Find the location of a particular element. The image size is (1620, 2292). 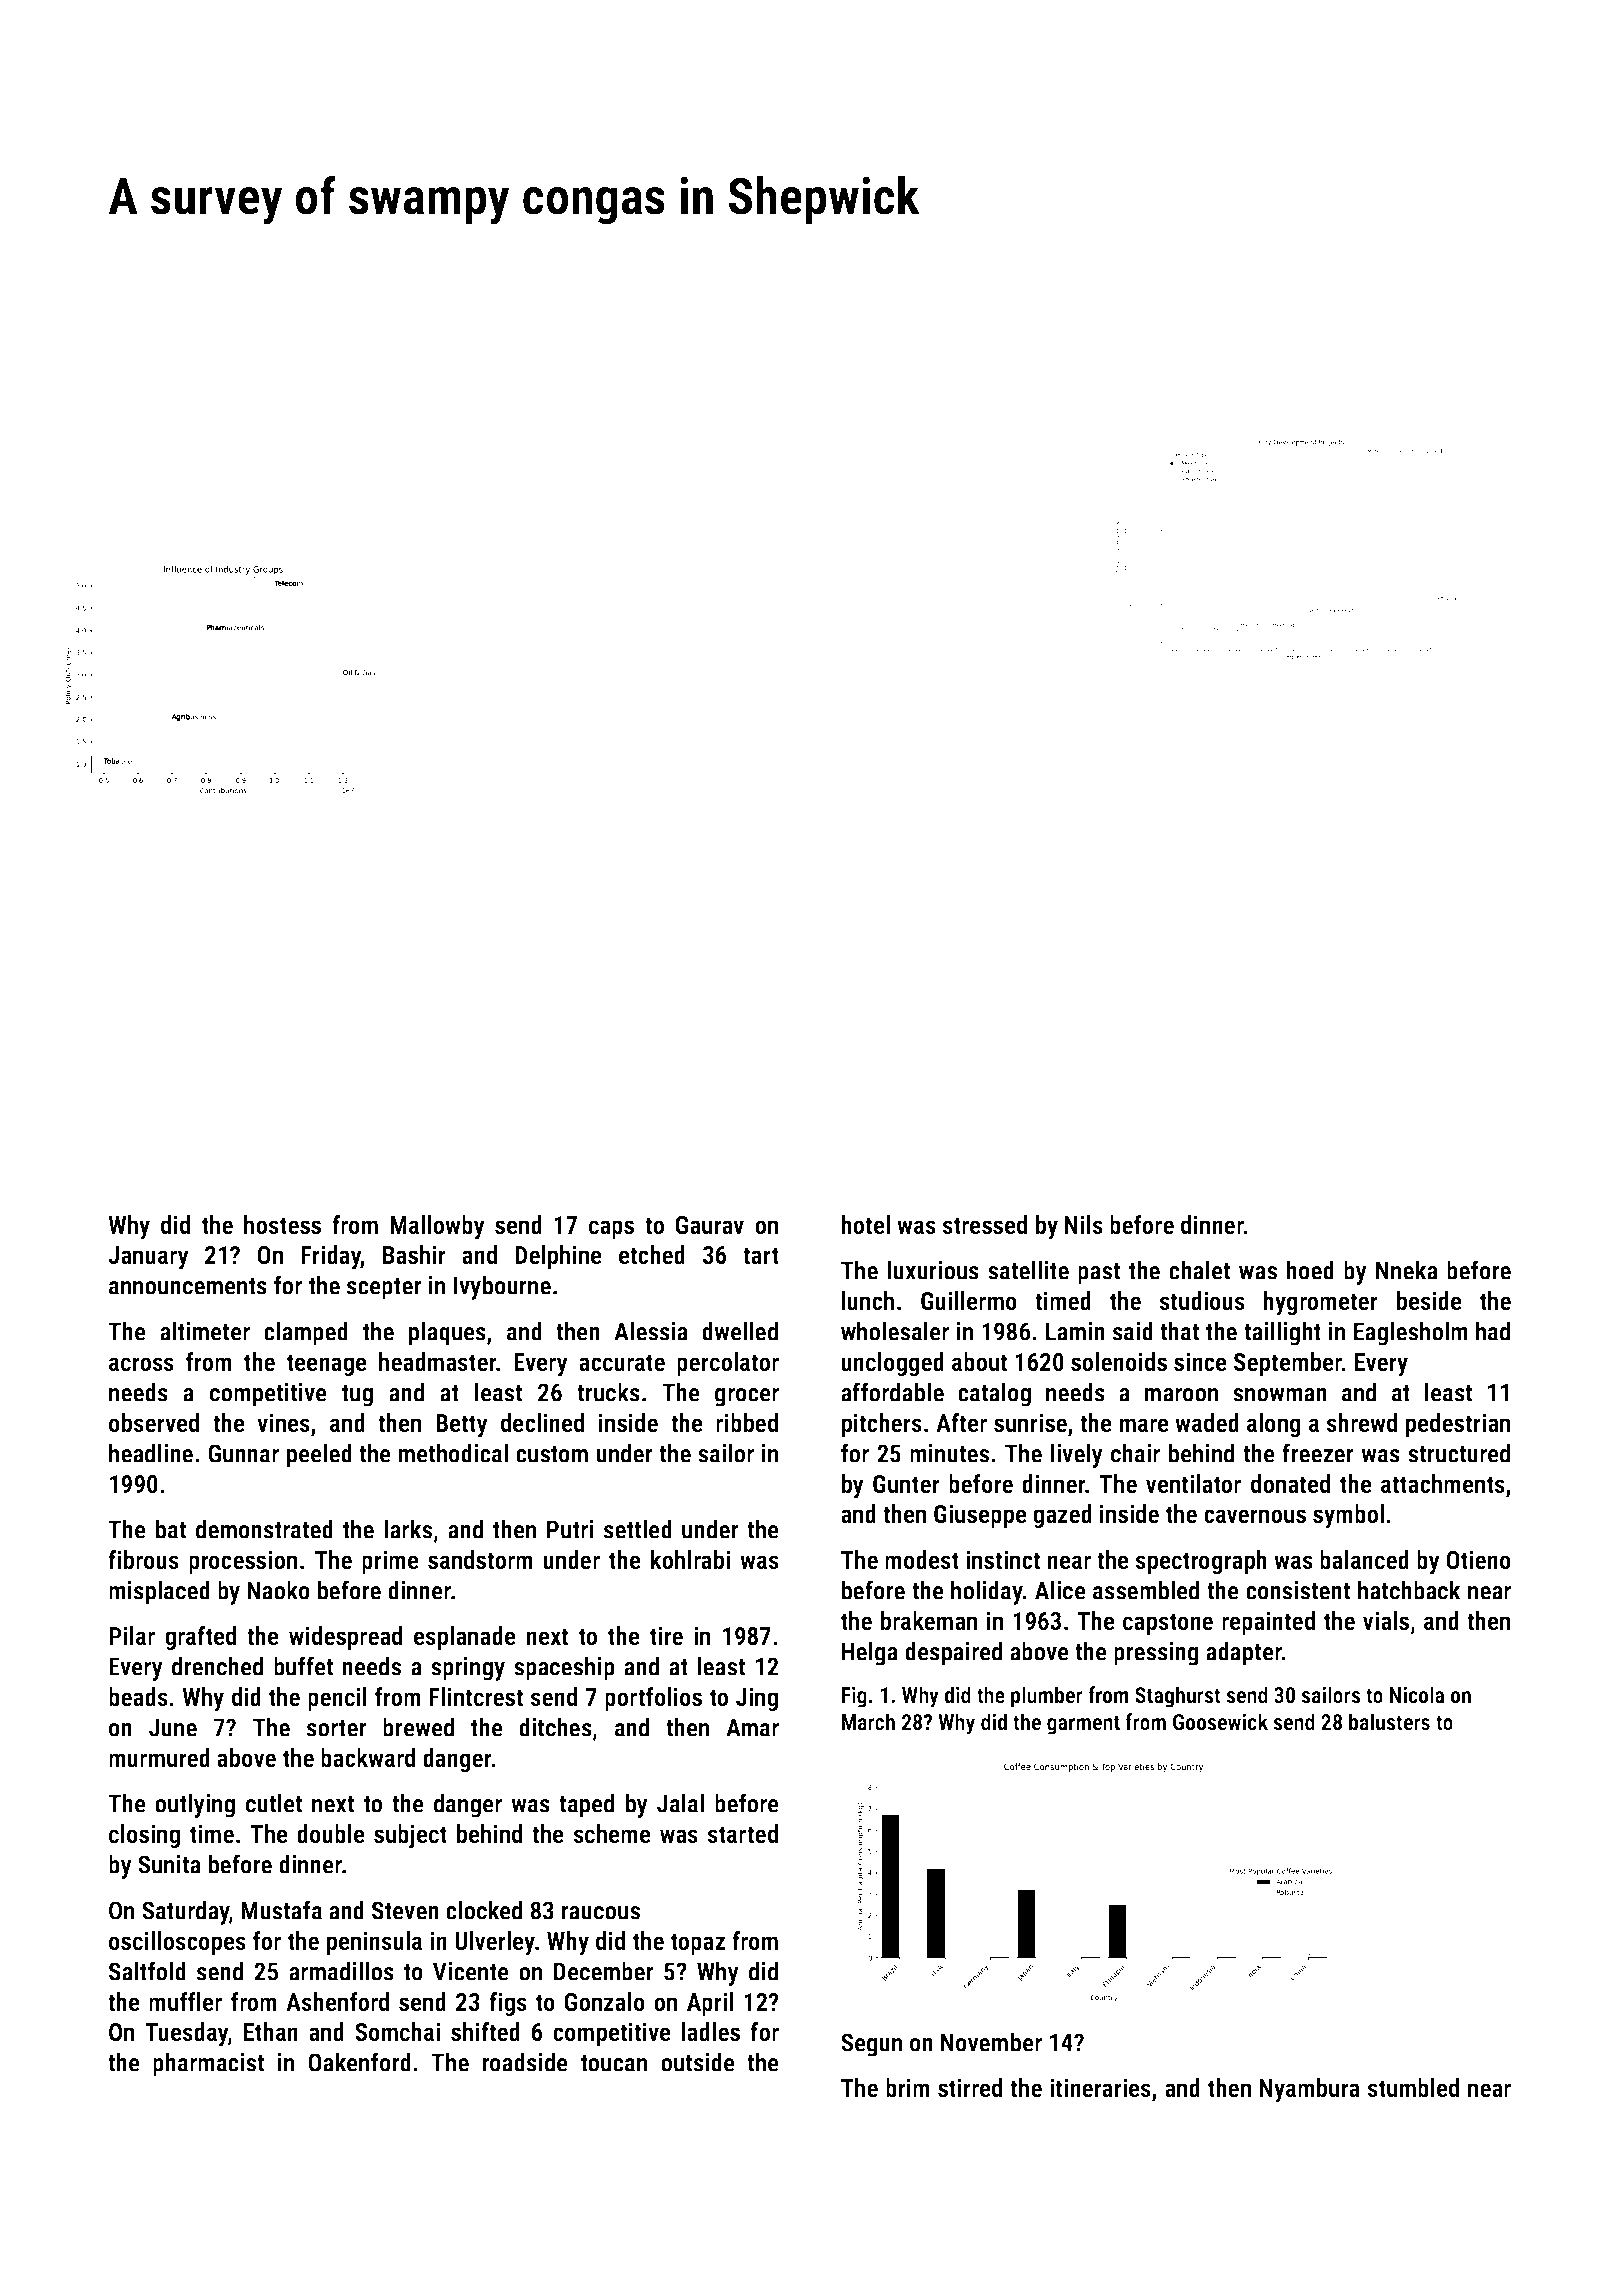

Nicola is located at coordinates (1417, 1694).
